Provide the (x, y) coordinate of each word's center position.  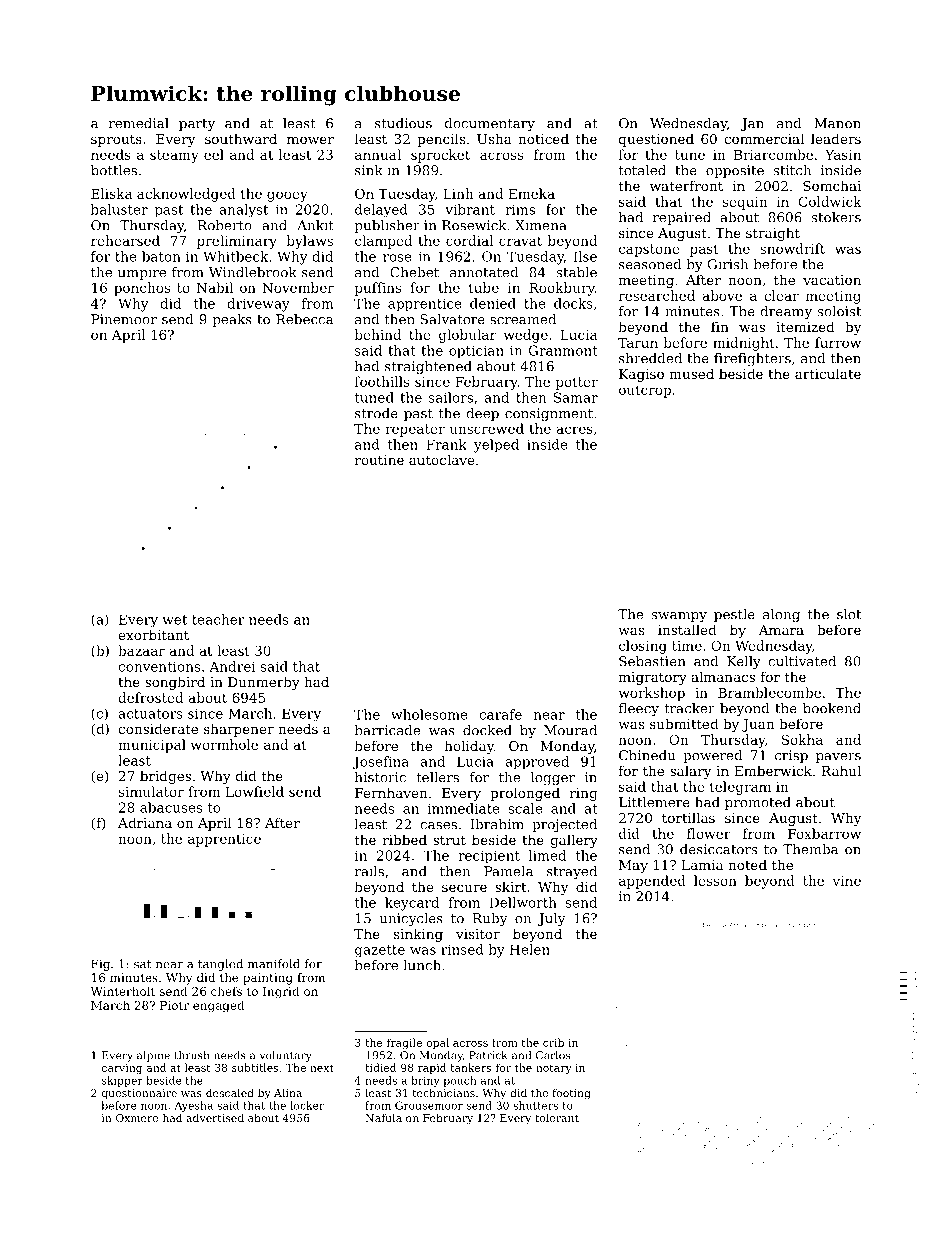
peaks (232, 320)
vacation (832, 280)
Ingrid (281, 992)
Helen (530, 949)
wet (174, 620)
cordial (469, 240)
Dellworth (523, 902)
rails (369, 871)
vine (847, 881)
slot (849, 614)
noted (747, 864)
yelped (496, 446)
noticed (543, 138)
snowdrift (792, 248)
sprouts (116, 141)
